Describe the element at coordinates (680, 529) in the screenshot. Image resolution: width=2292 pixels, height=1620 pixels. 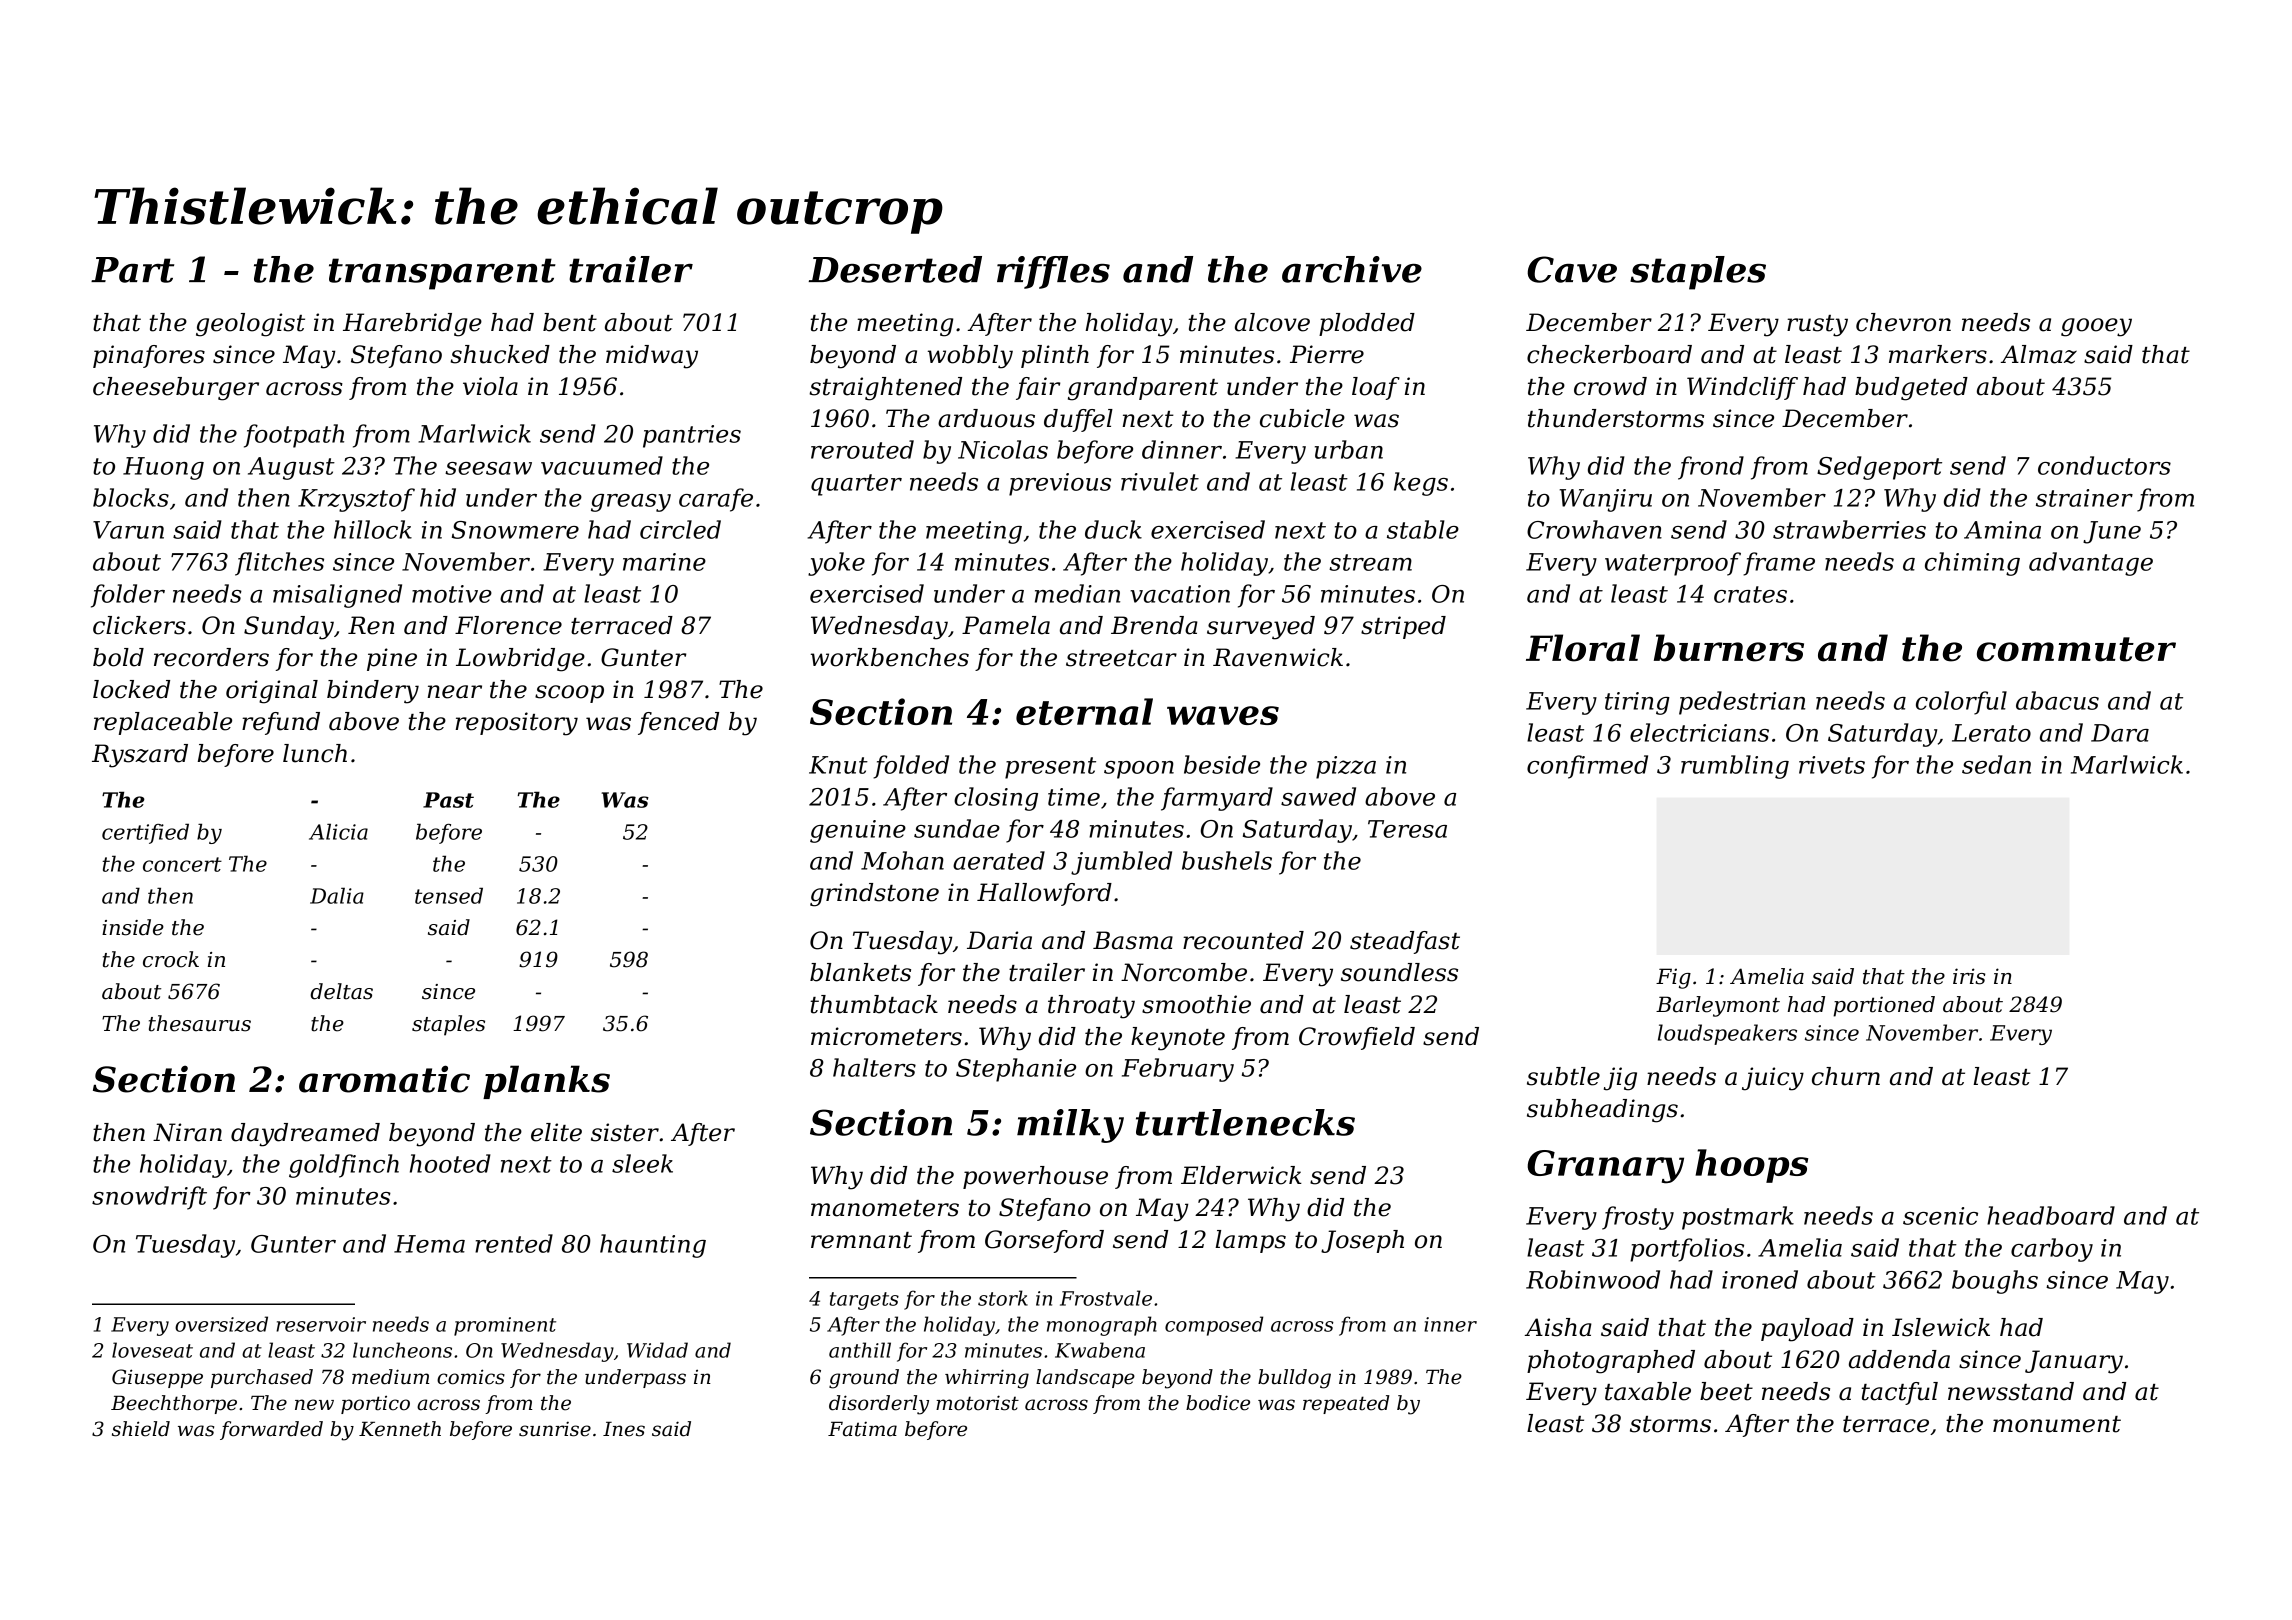
I see `circled` at that location.
